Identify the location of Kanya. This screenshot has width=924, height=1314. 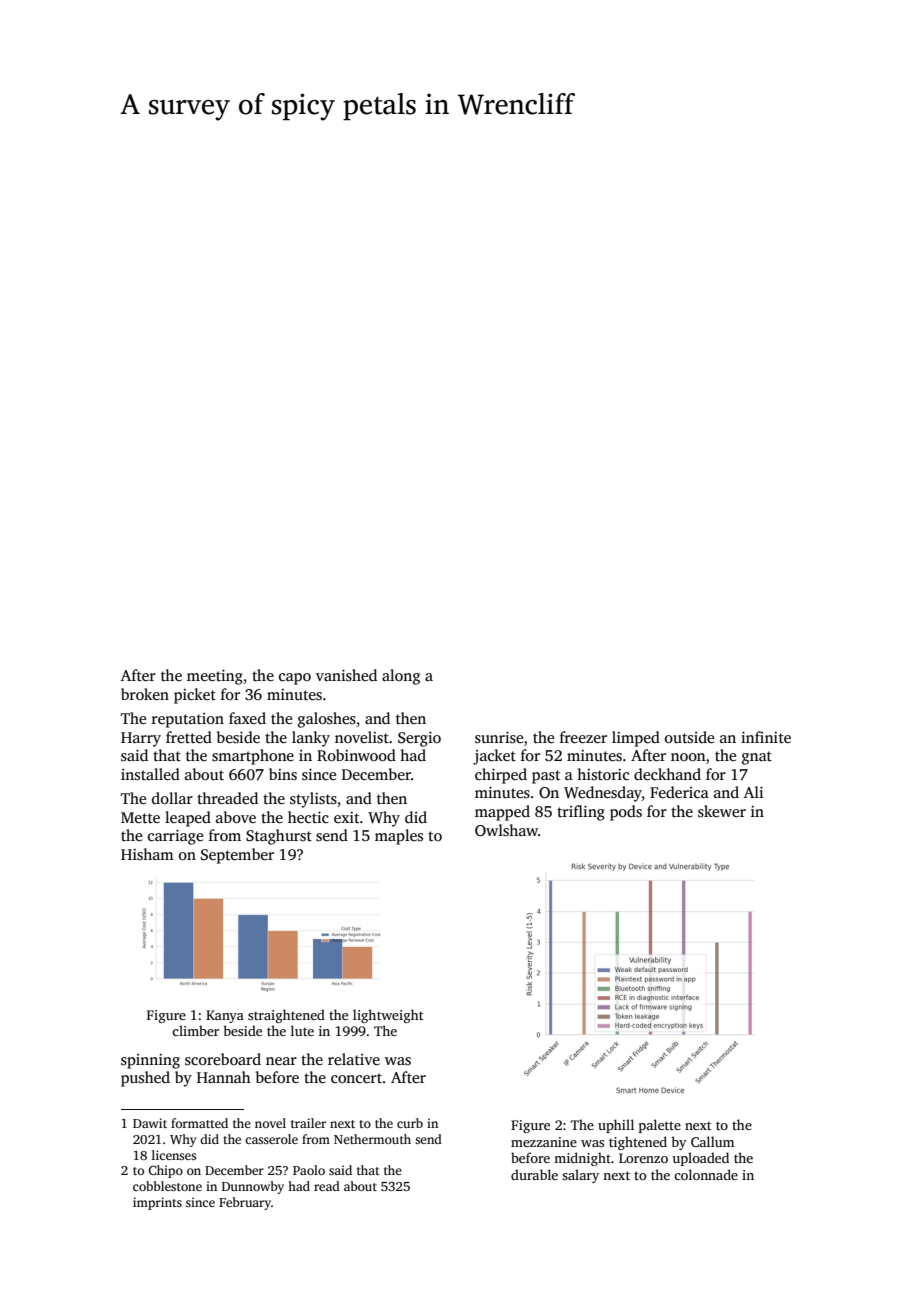
(225, 1016).
